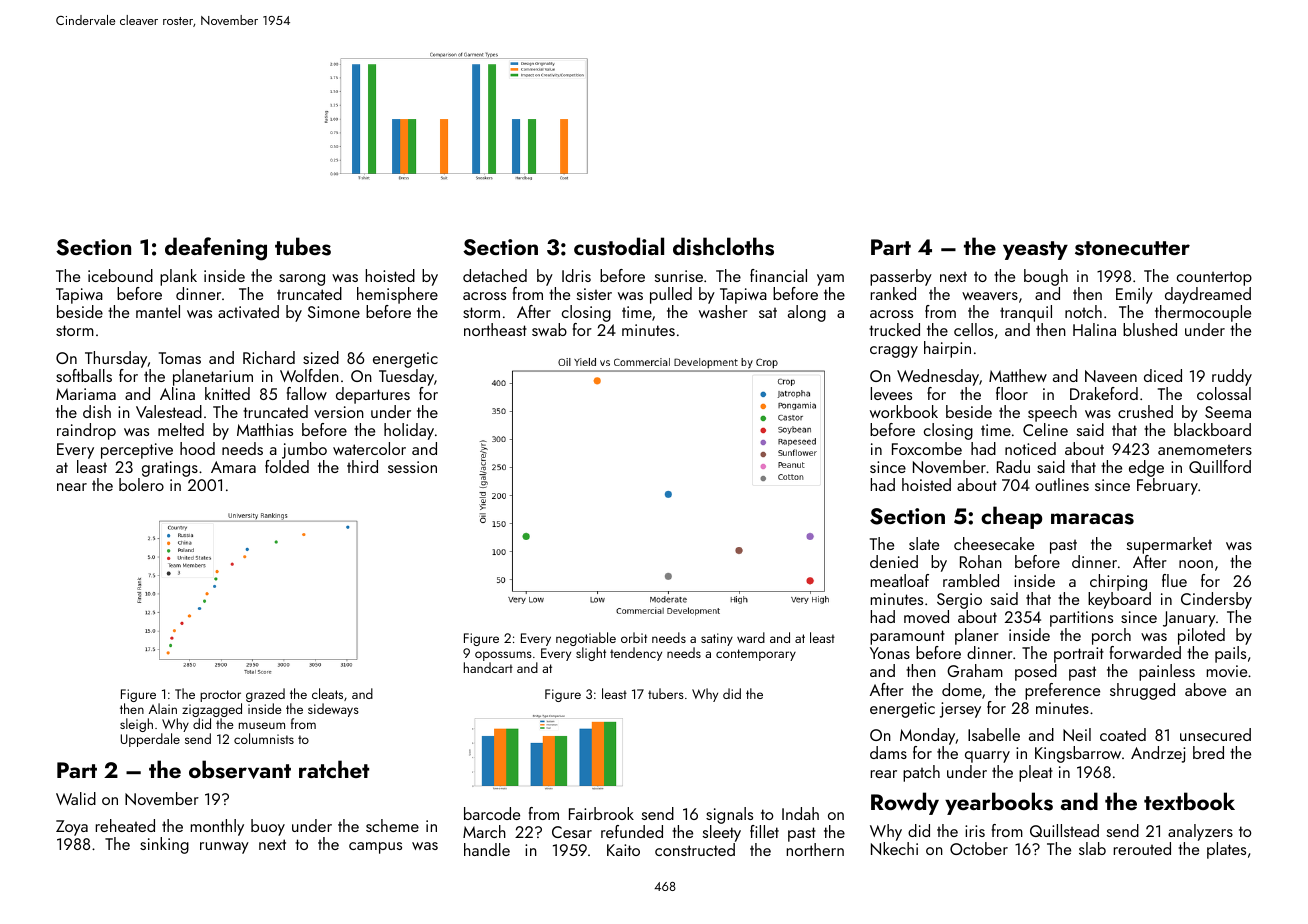 Image resolution: width=1308 pixels, height=924 pixels. Describe the element at coordinates (488, 667) in the page. I see `handcart` at that location.
